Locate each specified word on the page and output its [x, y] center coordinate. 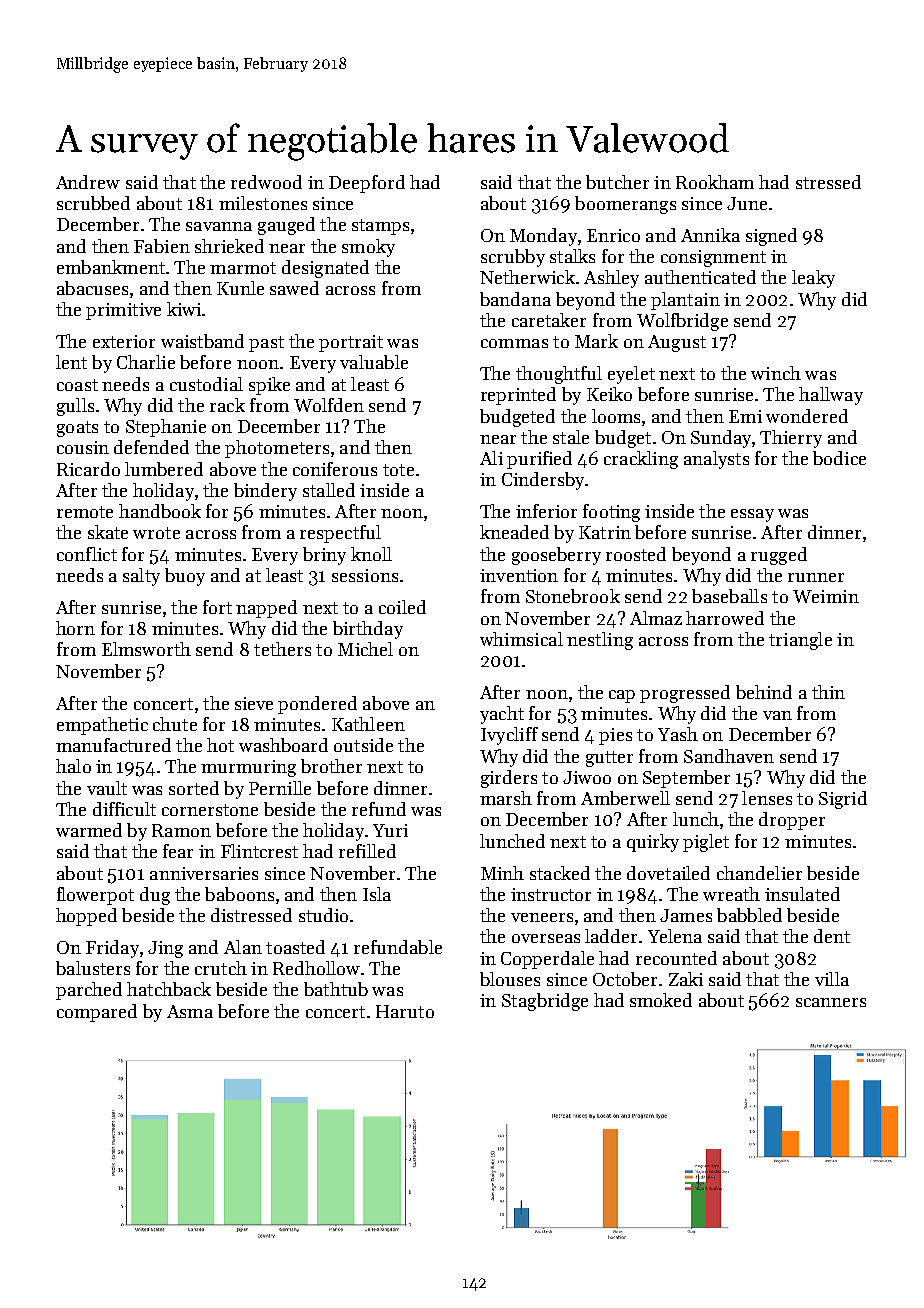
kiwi [184, 309]
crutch [221, 968]
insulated [802, 894]
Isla [377, 894]
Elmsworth [146, 649]
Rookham [715, 182]
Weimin [826, 596]
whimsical [521, 639]
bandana [515, 299]
